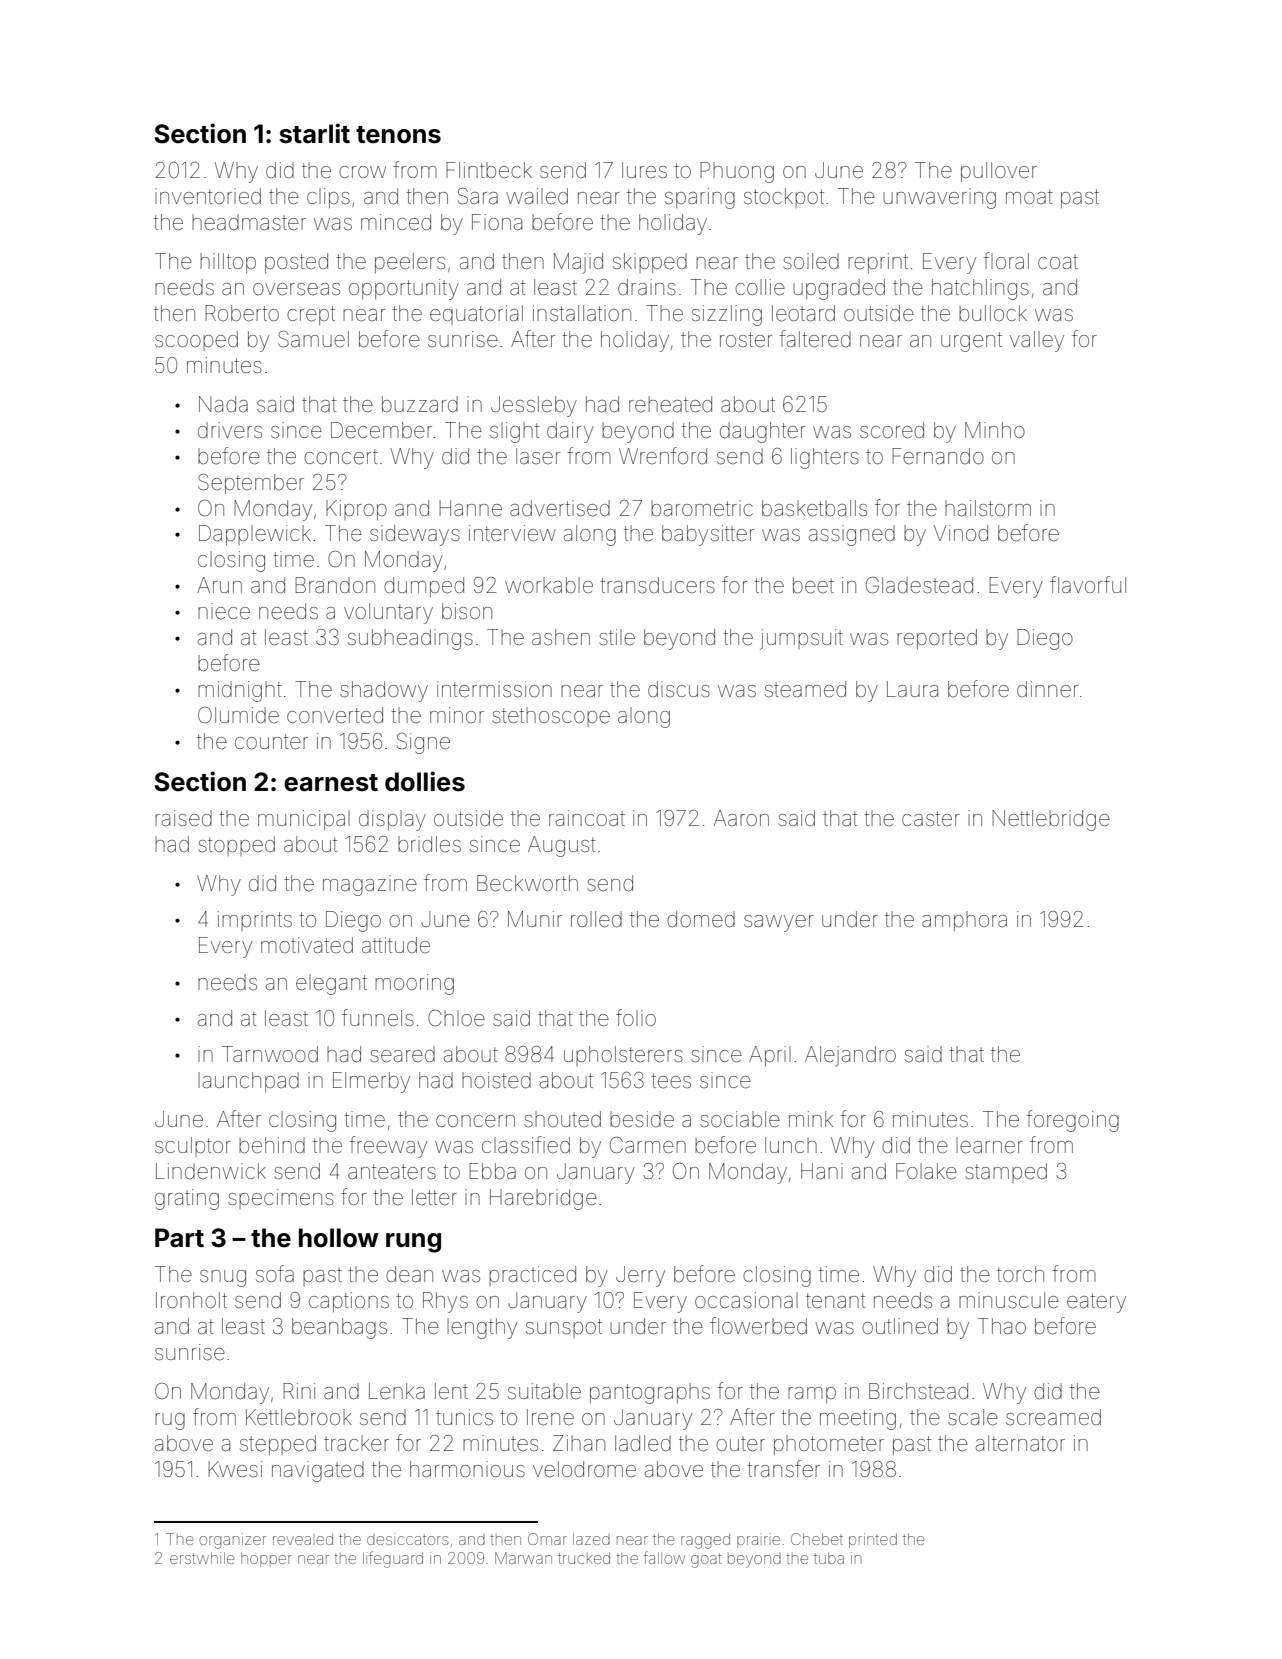 This image has width=1282, height=1659. Describe the element at coordinates (999, 172) in the image. I see `pullover` at that location.
